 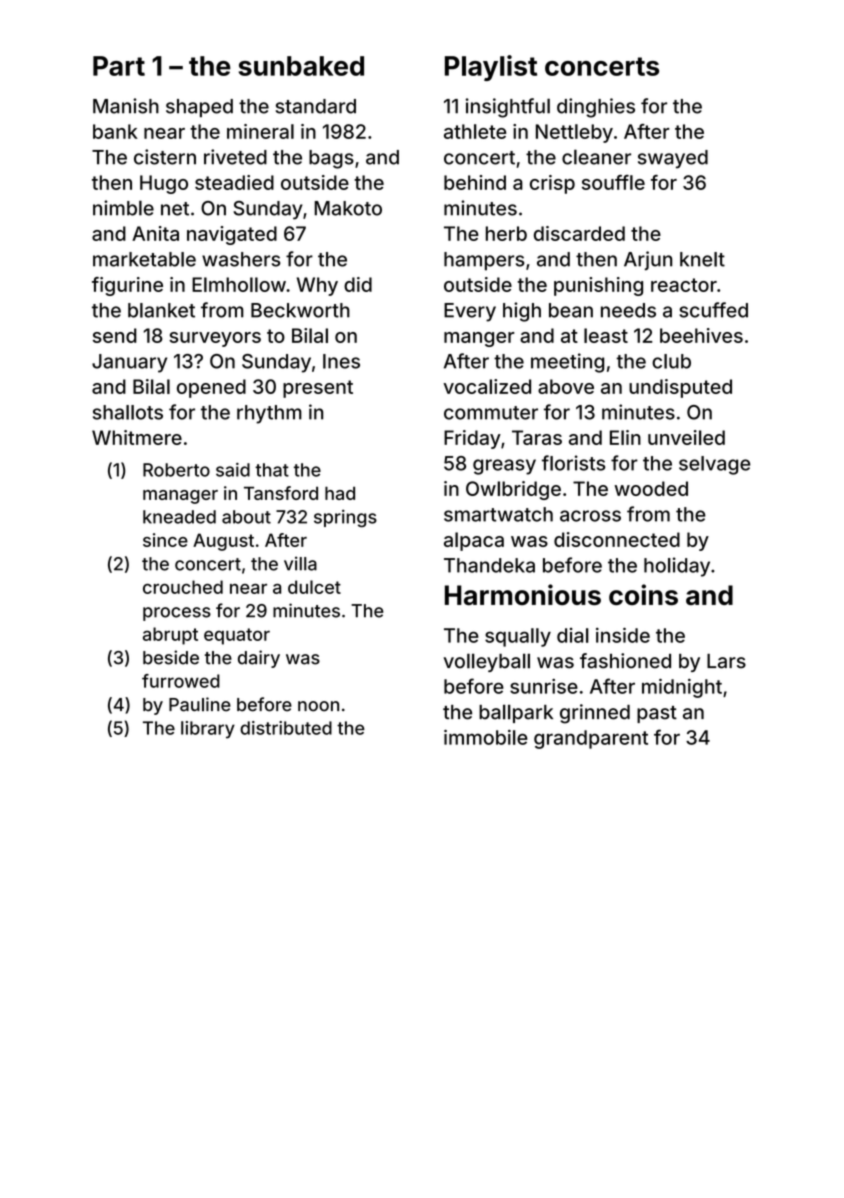 I want to click on library, so click(x=208, y=730).
